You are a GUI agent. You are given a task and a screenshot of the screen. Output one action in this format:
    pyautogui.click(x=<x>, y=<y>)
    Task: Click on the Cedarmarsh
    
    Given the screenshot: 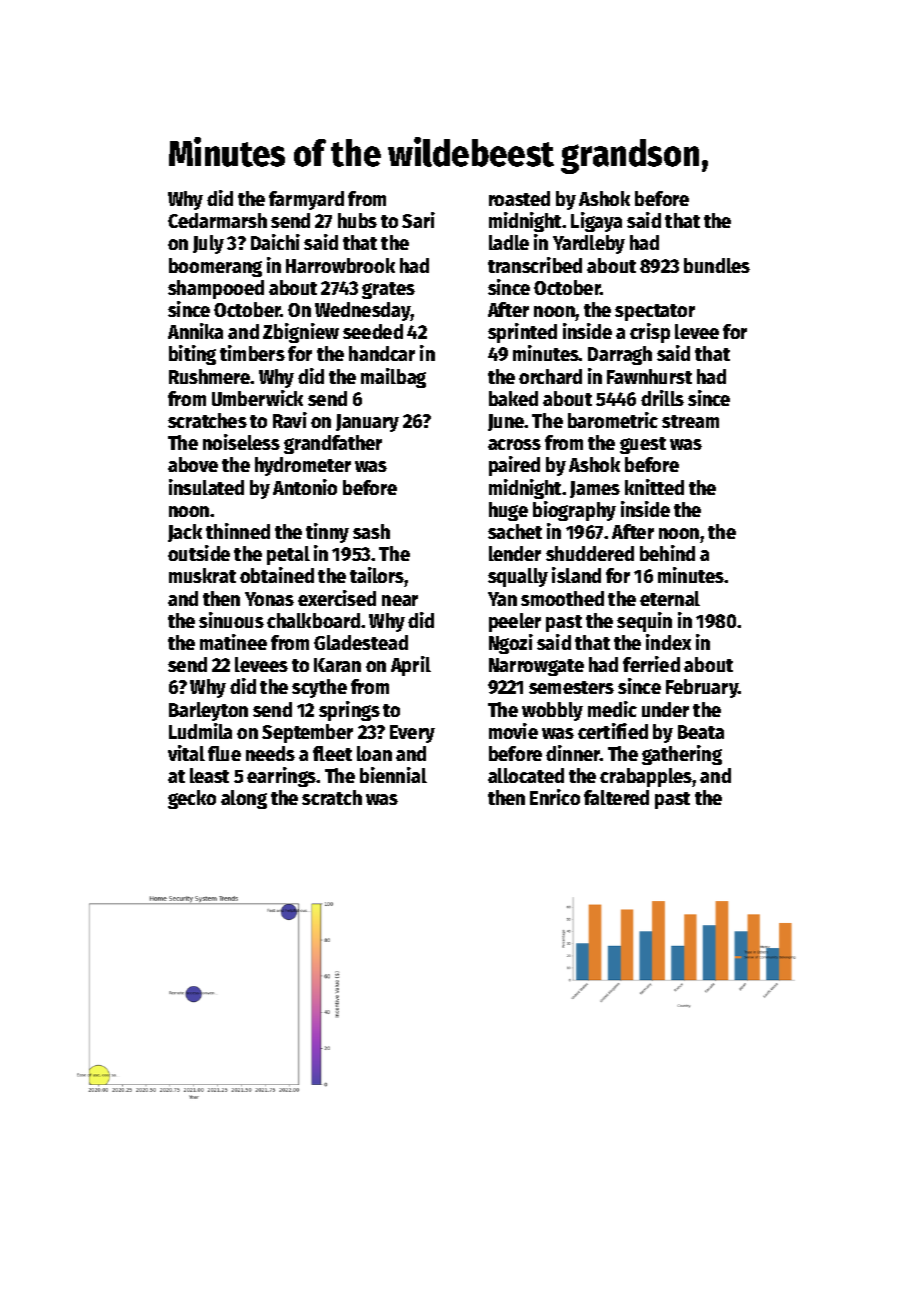 What is the action you would take?
    pyautogui.click(x=217, y=220)
